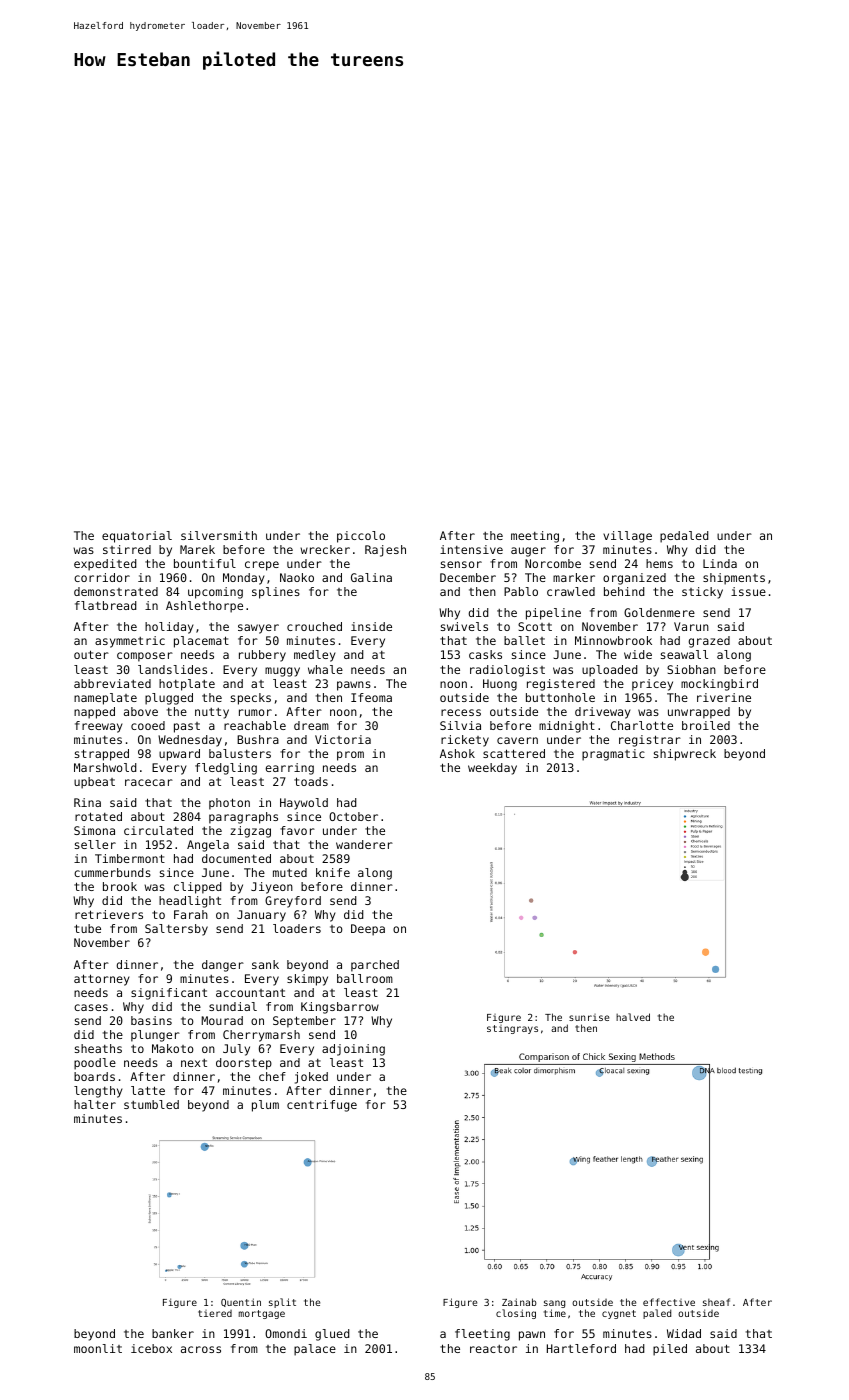  I want to click on organized, so click(634, 579).
